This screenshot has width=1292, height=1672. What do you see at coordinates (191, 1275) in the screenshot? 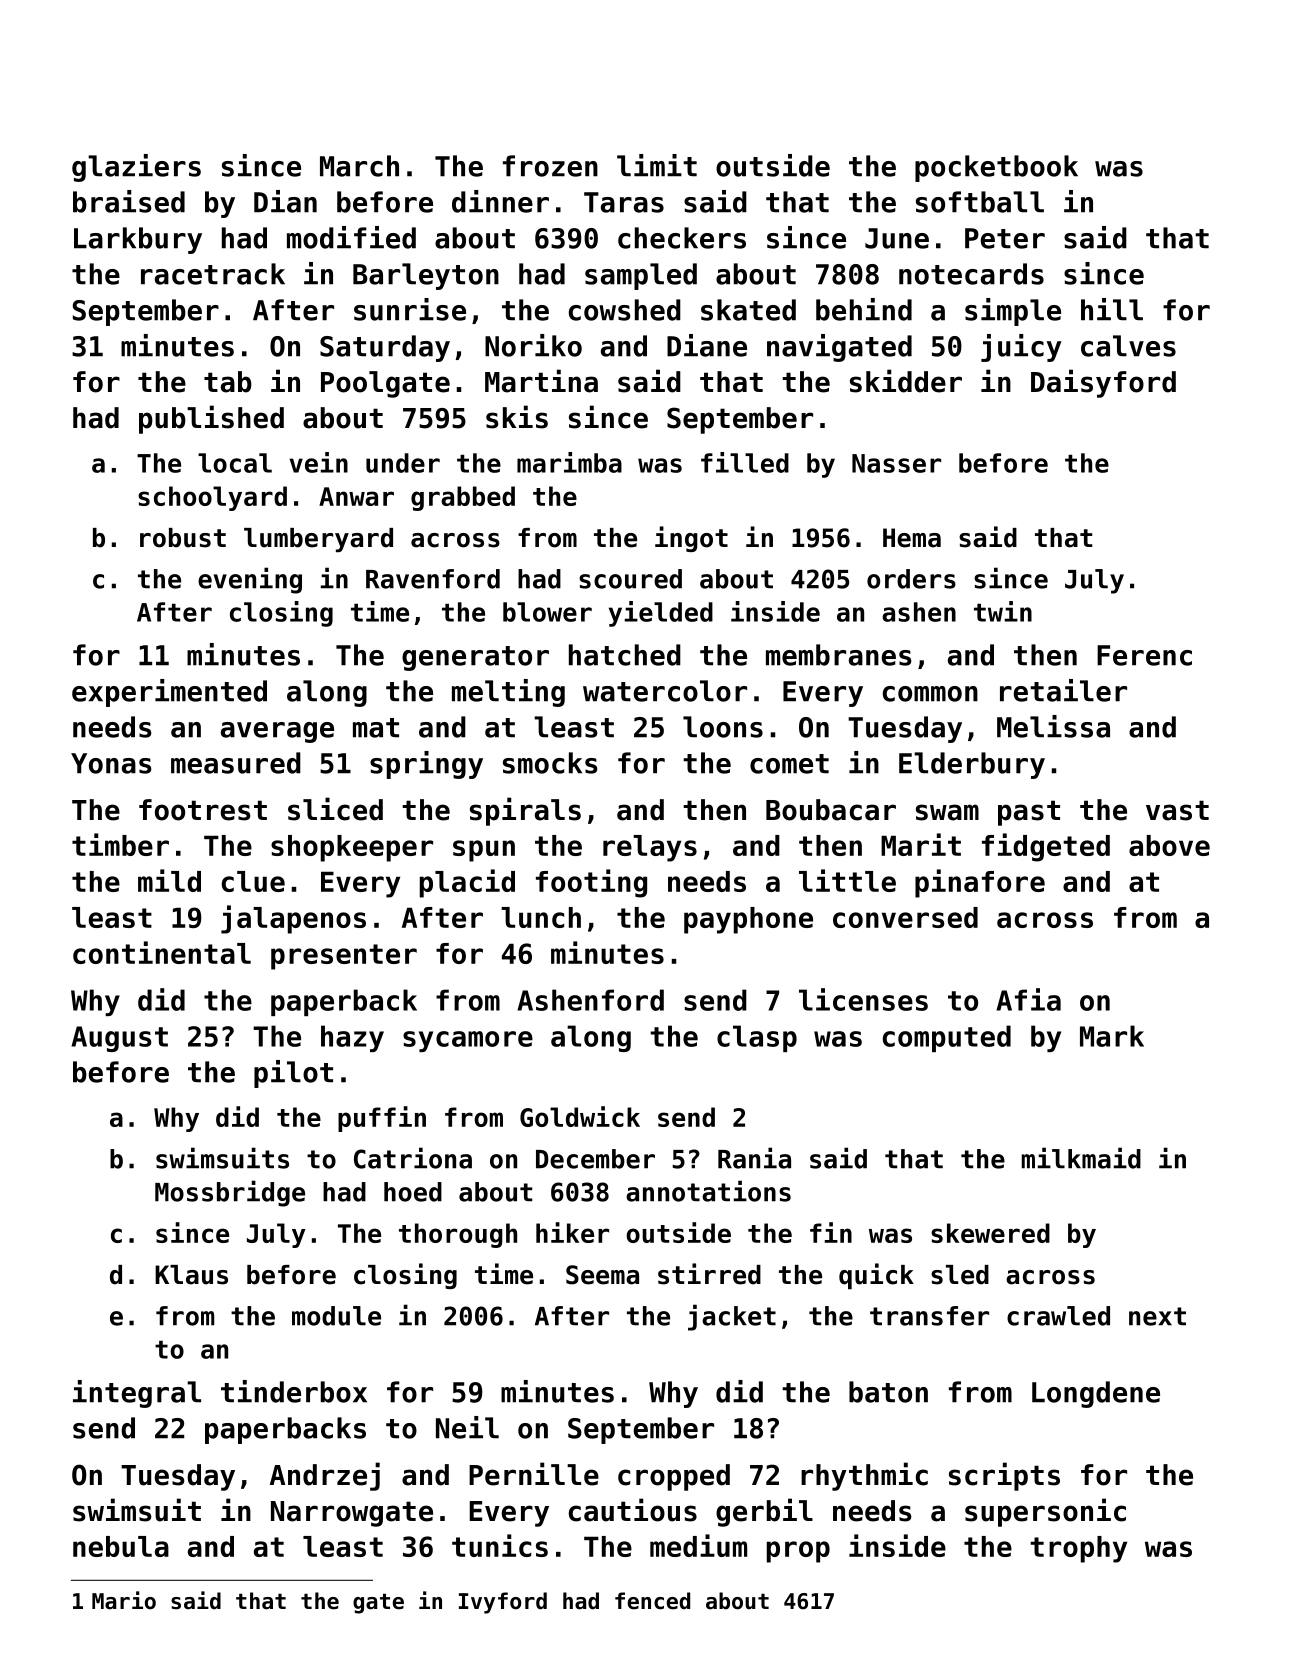
I see `Klaus` at bounding box center [191, 1275].
